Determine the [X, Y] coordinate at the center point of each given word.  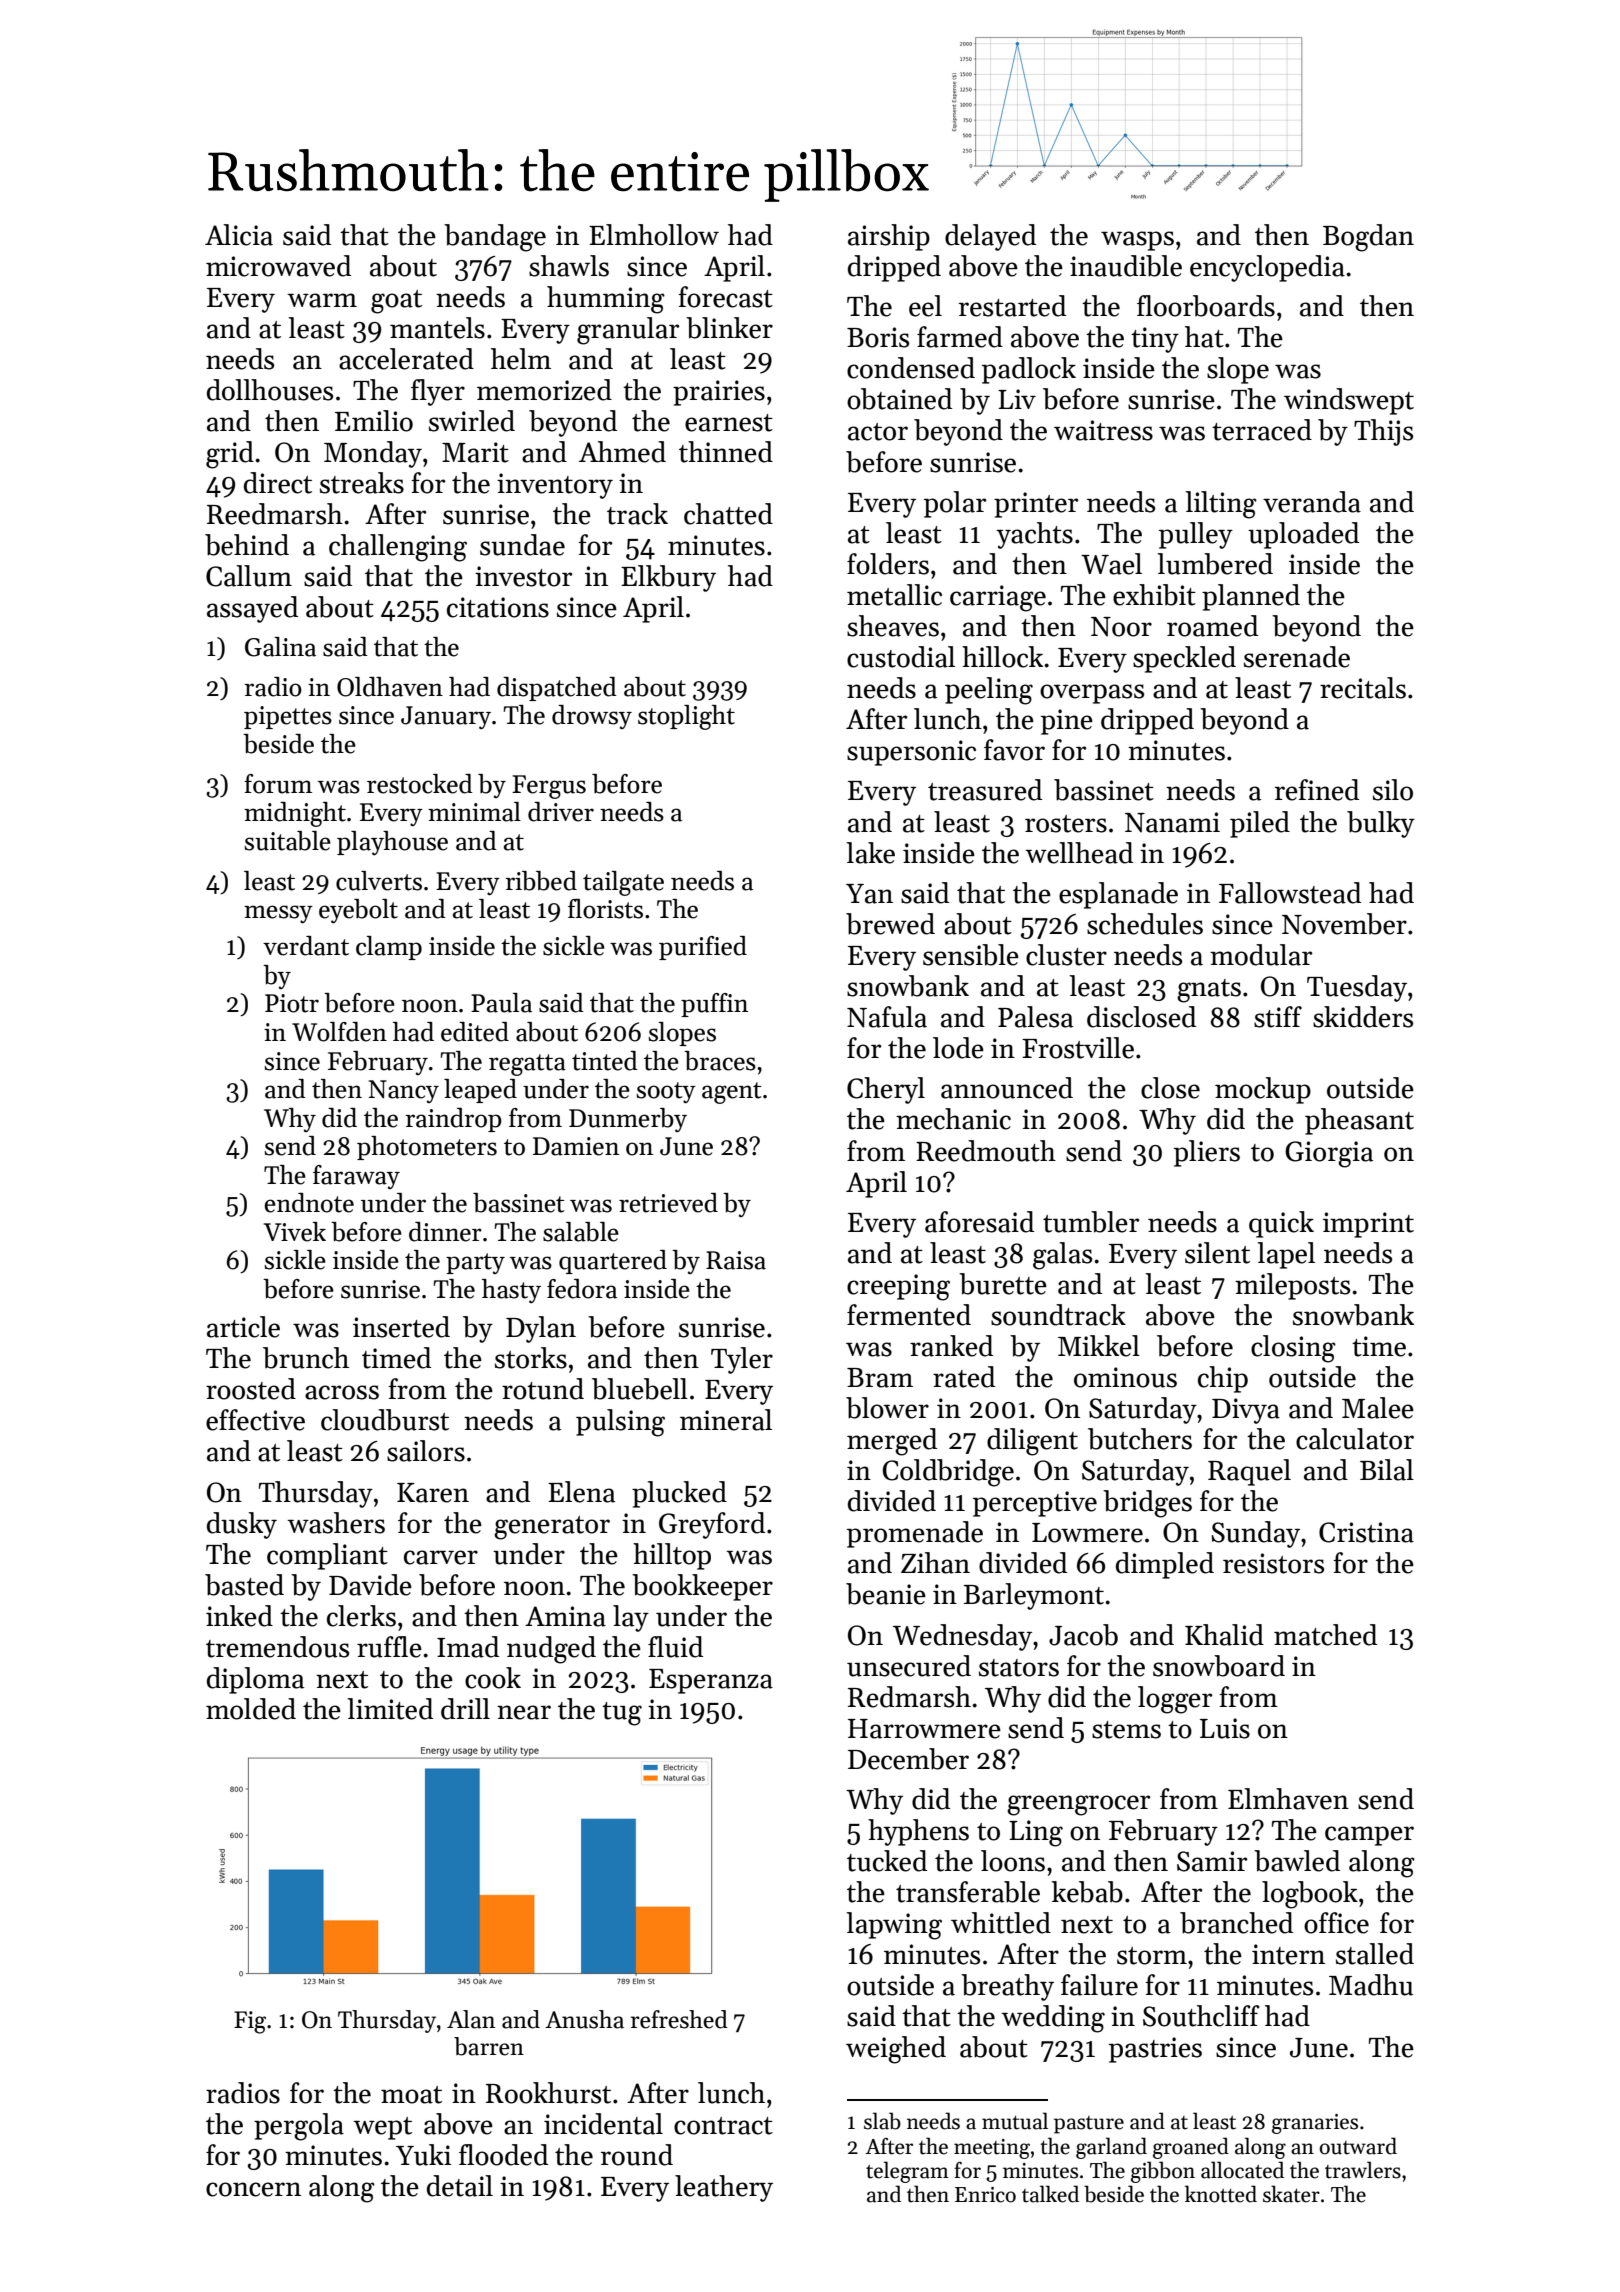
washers [336, 1523]
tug [622, 1714]
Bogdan [1368, 238]
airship [889, 237]
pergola [299, 2127]
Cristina [1366, 1532]
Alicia [239, 235]
